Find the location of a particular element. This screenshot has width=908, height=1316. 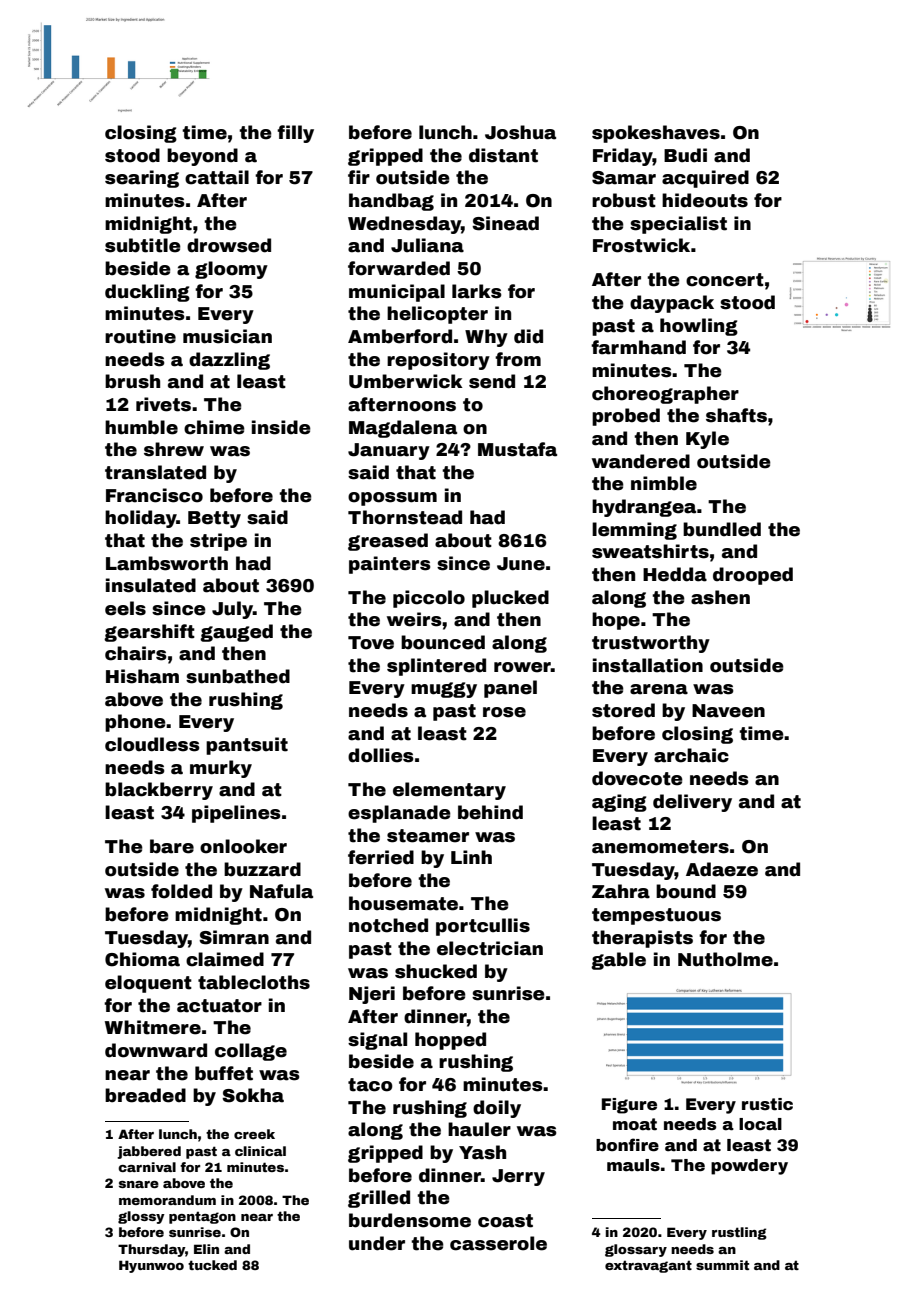

spokeshaves is located at coordinates (656, 134).
